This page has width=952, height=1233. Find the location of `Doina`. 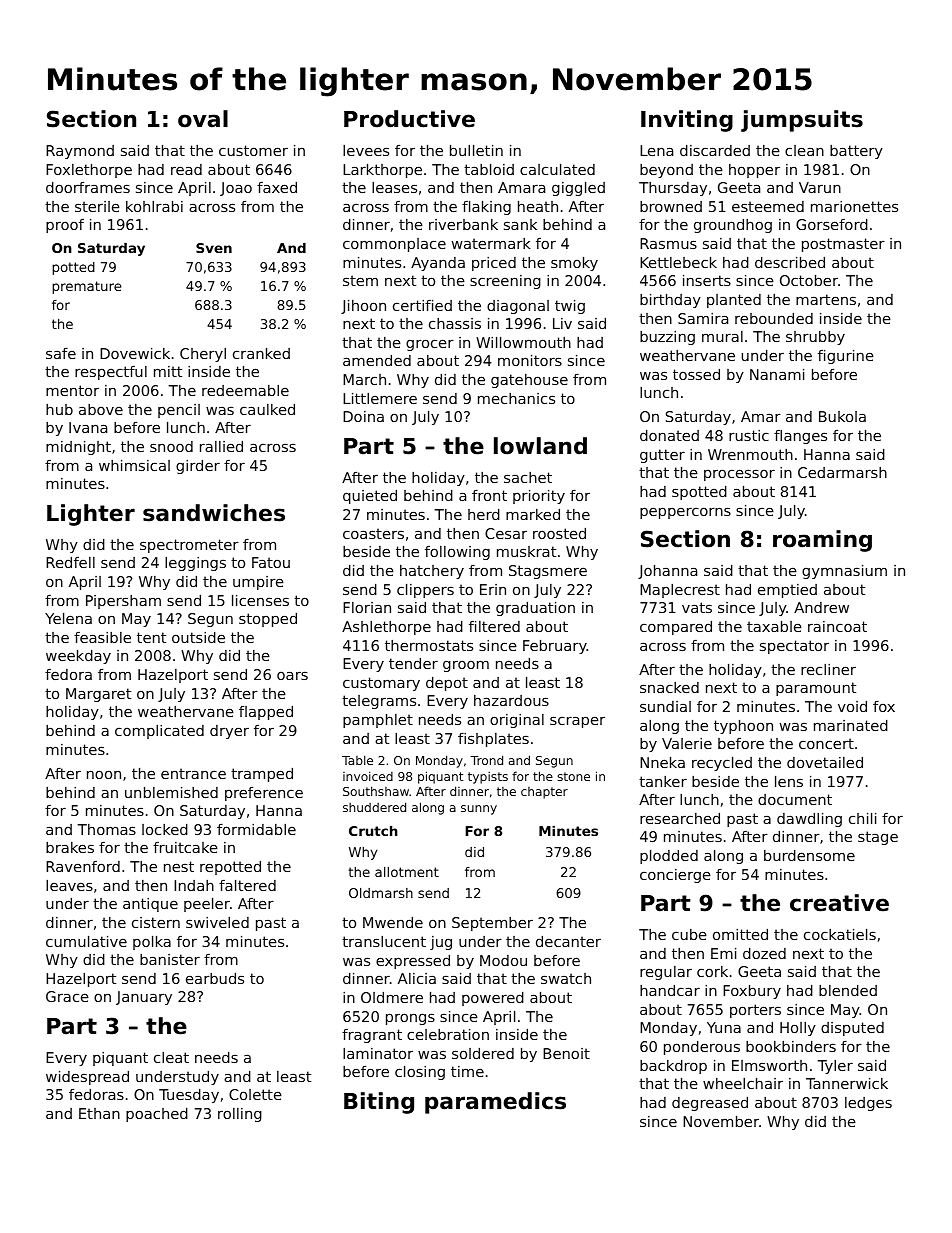

Doina is located at coordinates (363, 416).
